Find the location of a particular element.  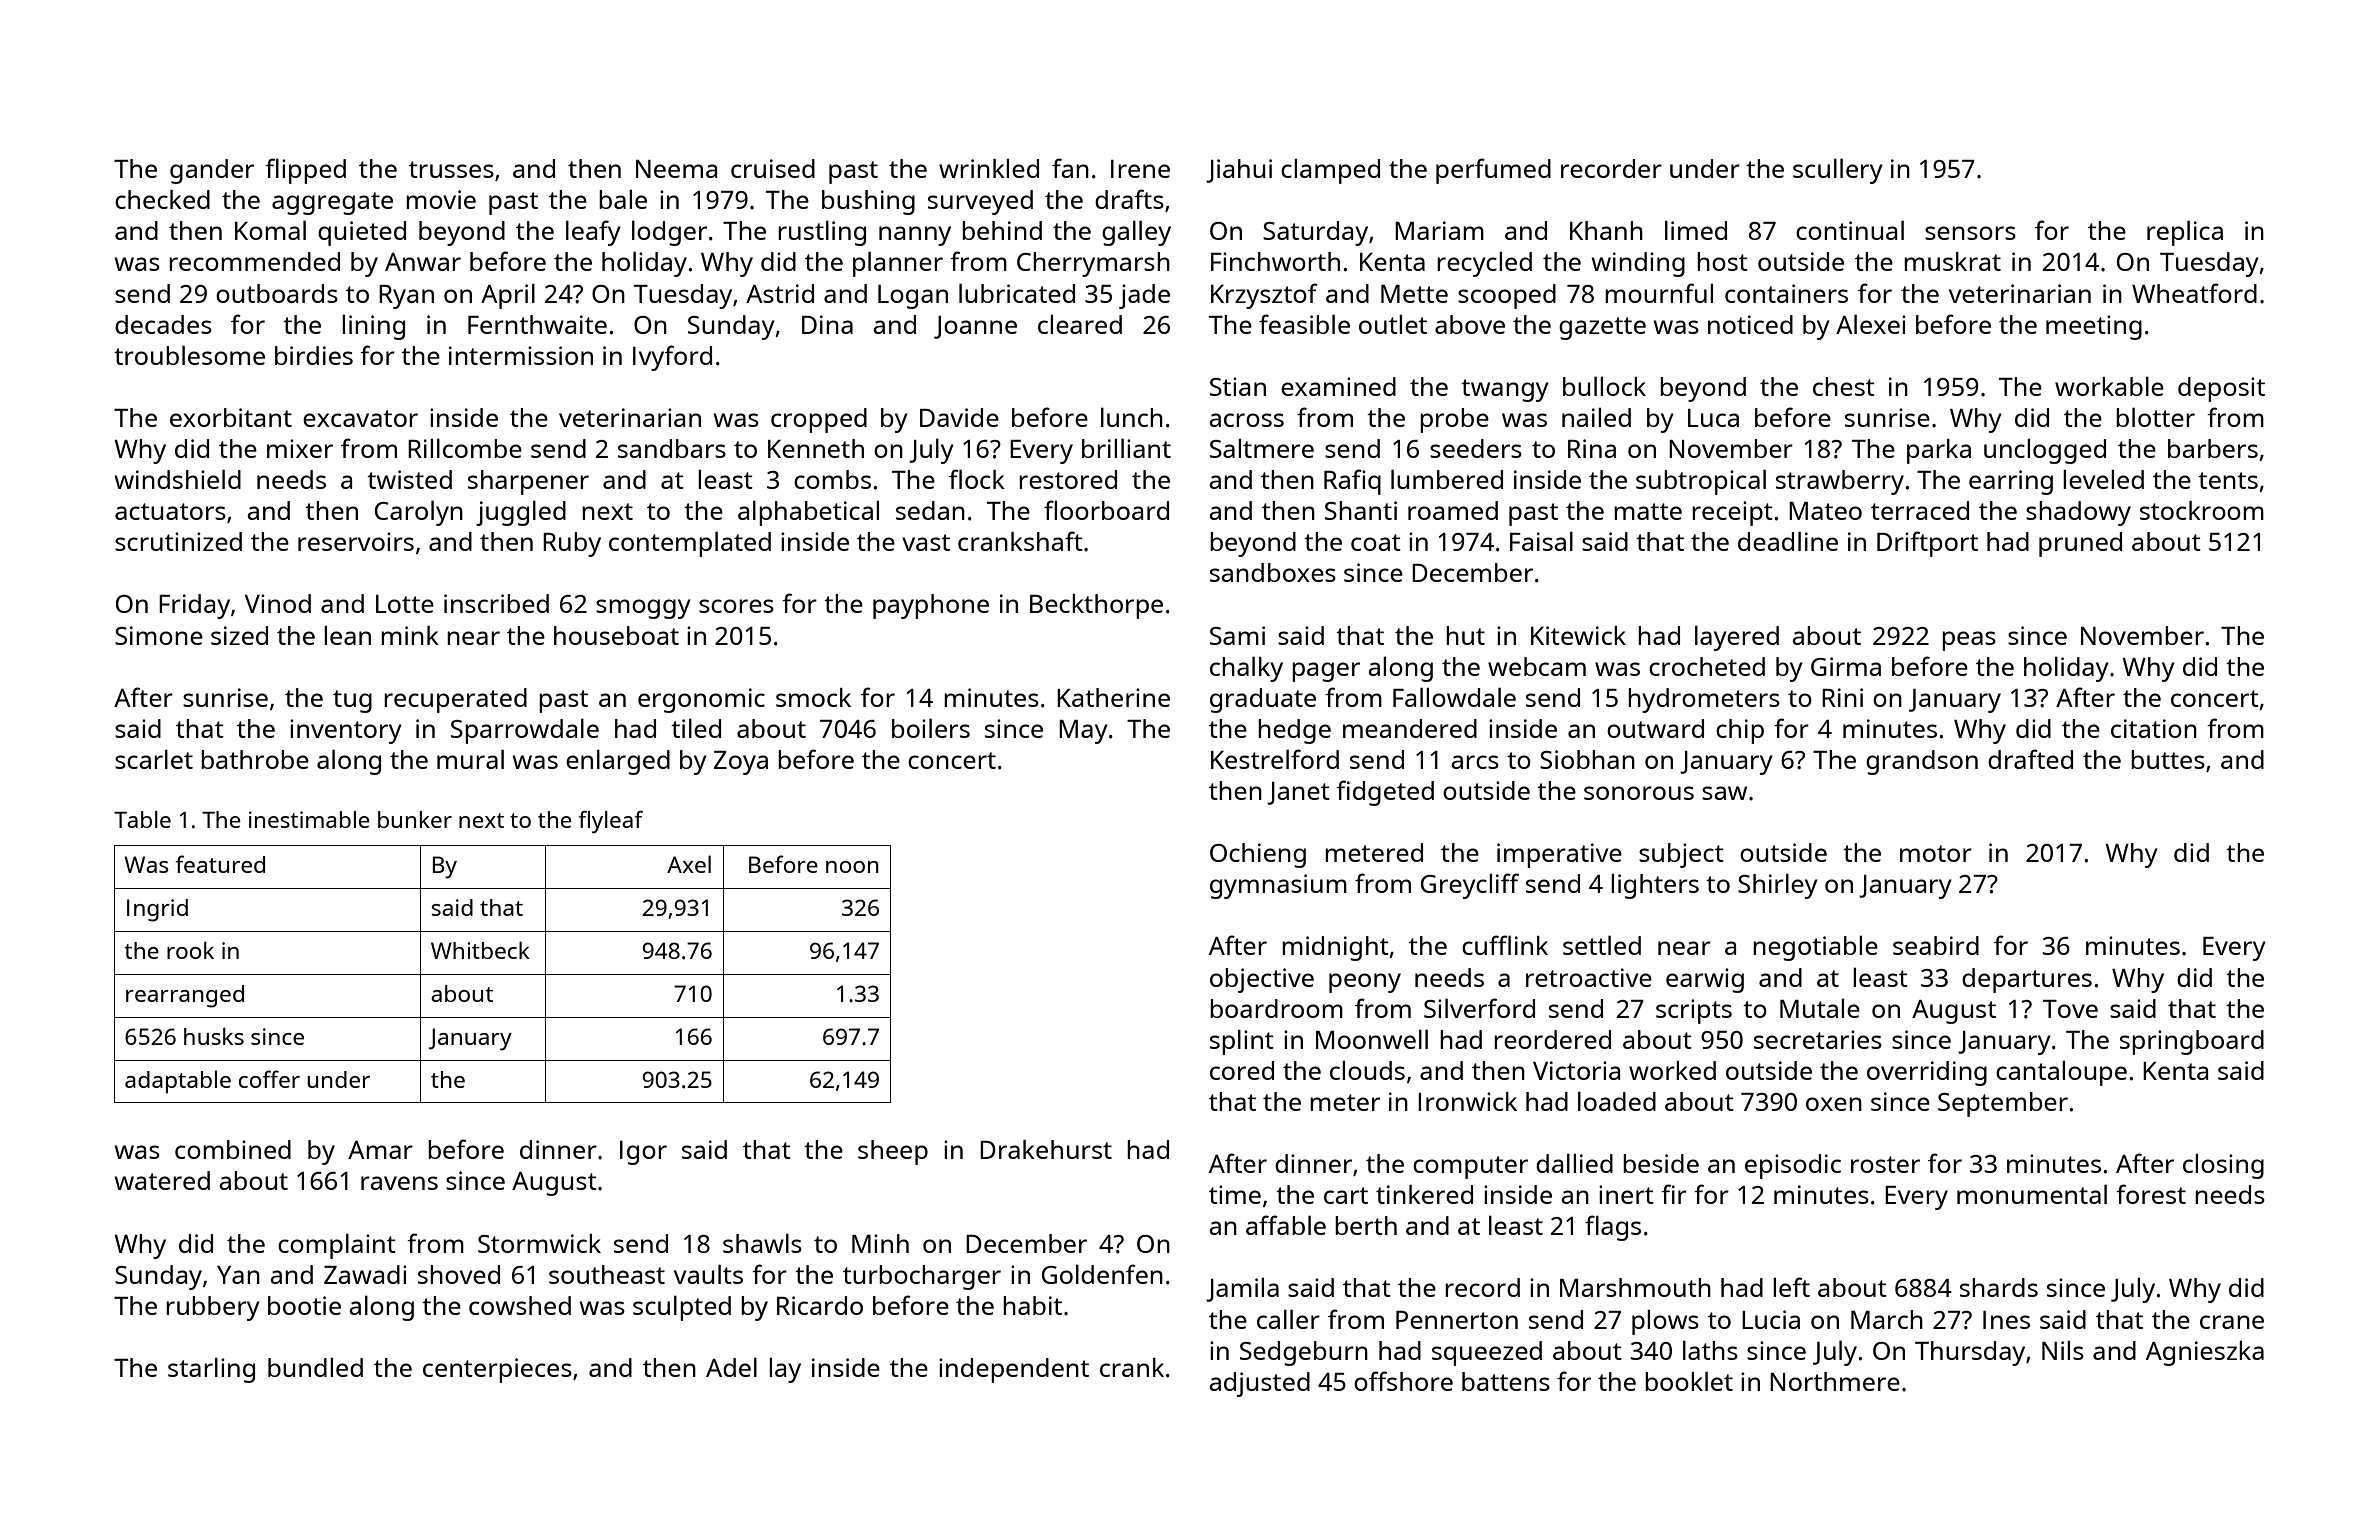

scullery is located at coordinates (1838, 171).
